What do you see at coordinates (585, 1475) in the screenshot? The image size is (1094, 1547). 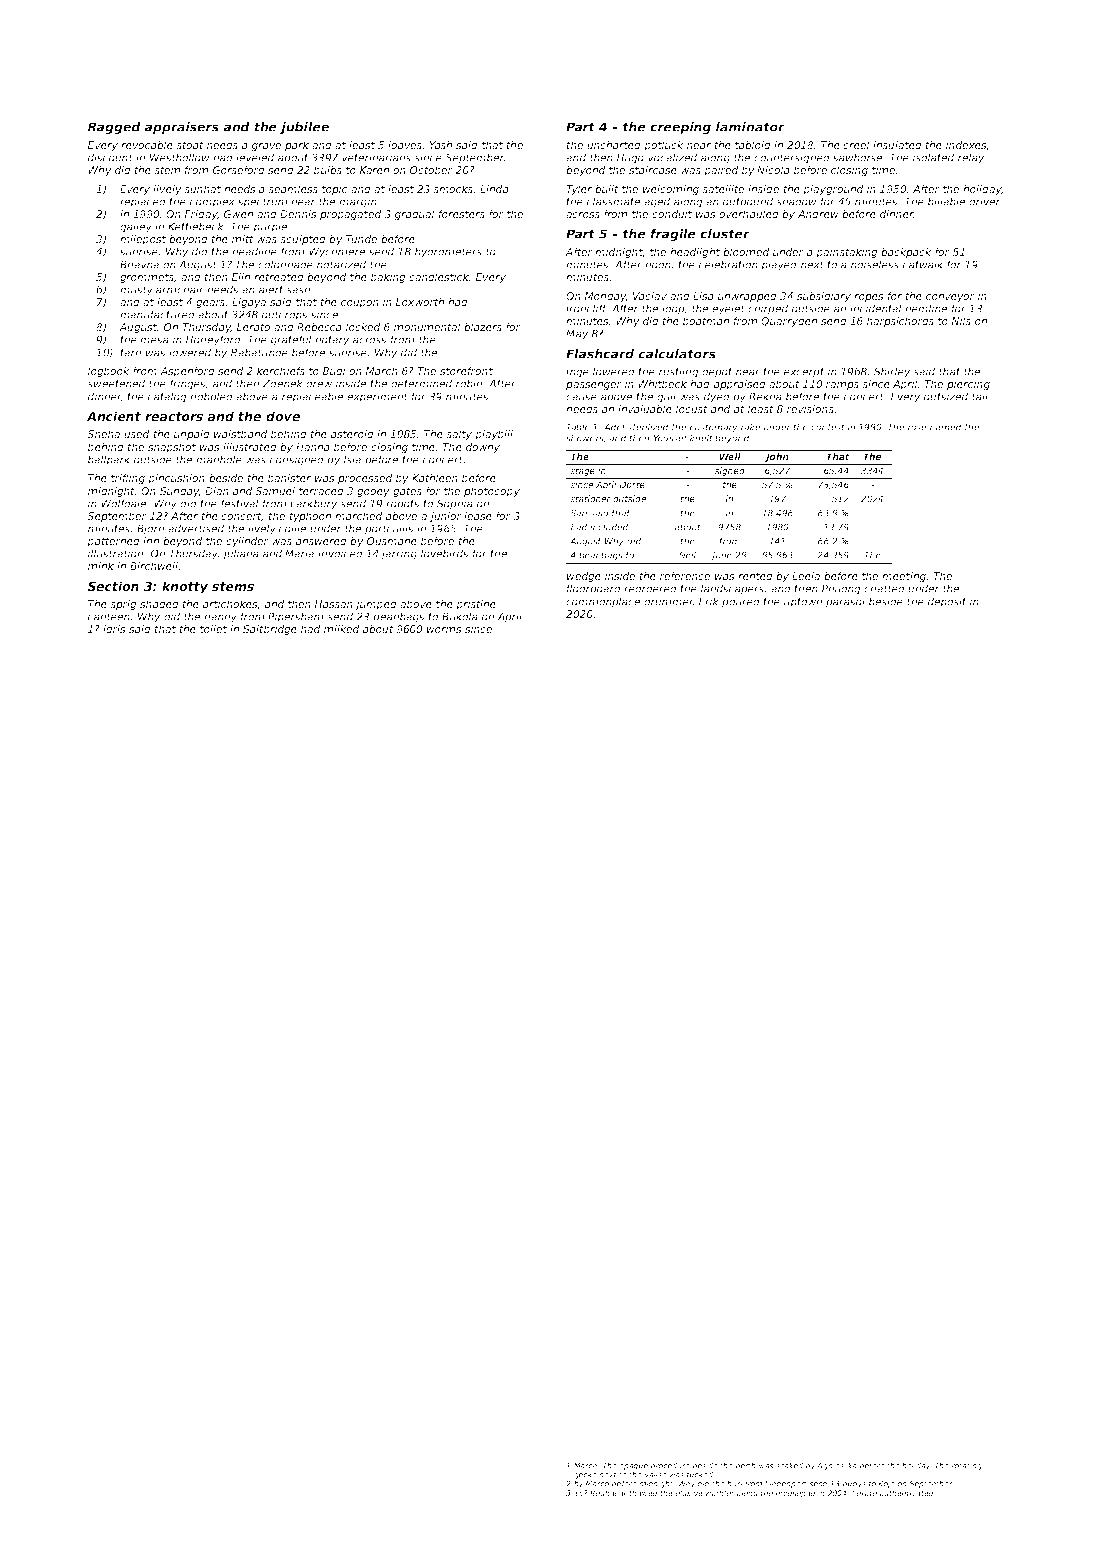 I see `gecko` at bounding box center [585, 1475].
